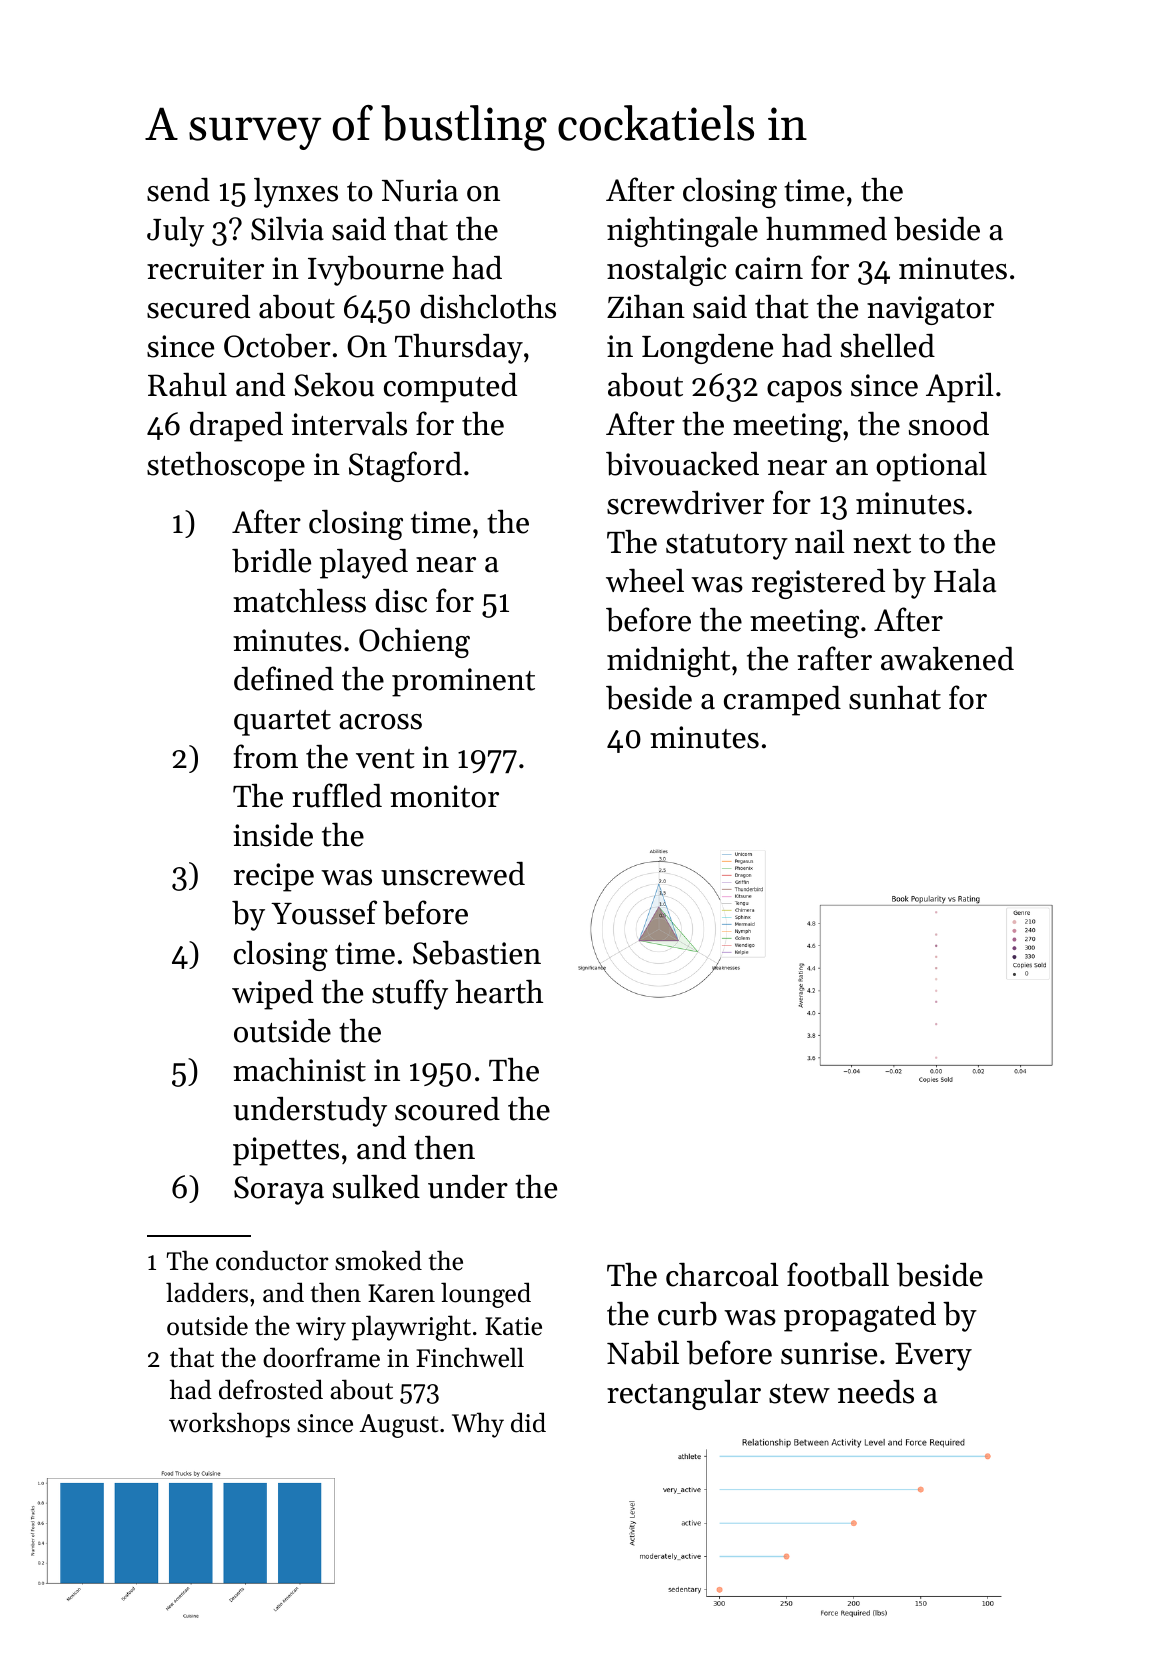 Image resolution: width=1165 pixels, height=1654 pixels. Describe the element at coordinates (949, 424) in the image. I see `snood` at that location.
